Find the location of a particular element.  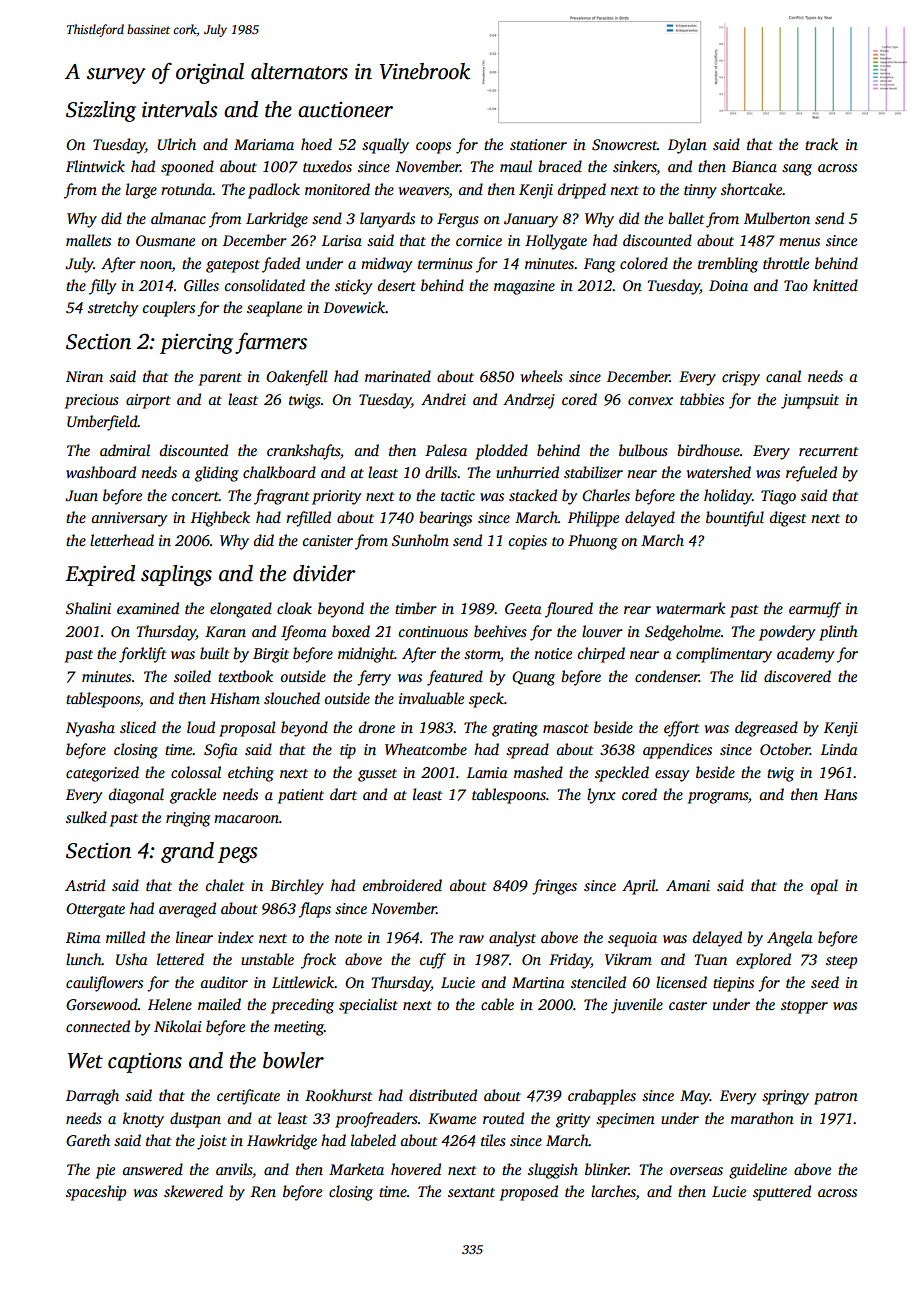

letterhead is located at coordinates (122, 540).
